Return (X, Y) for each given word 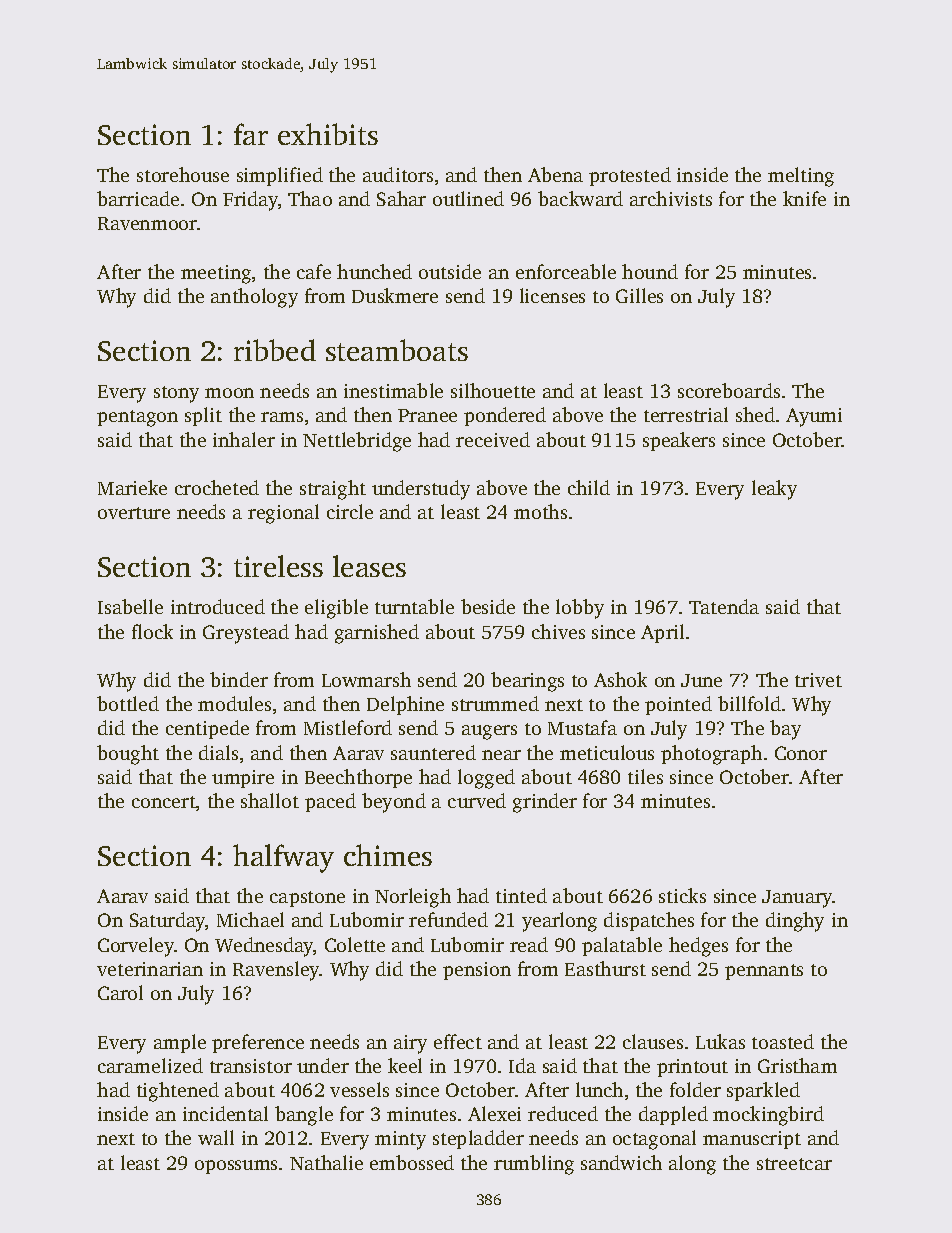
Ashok (620, 679)
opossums (236, 1167)
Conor (801, 753)
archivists (671, 198)
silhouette (493, 390)
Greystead (246, 634)
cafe (314, 271)
